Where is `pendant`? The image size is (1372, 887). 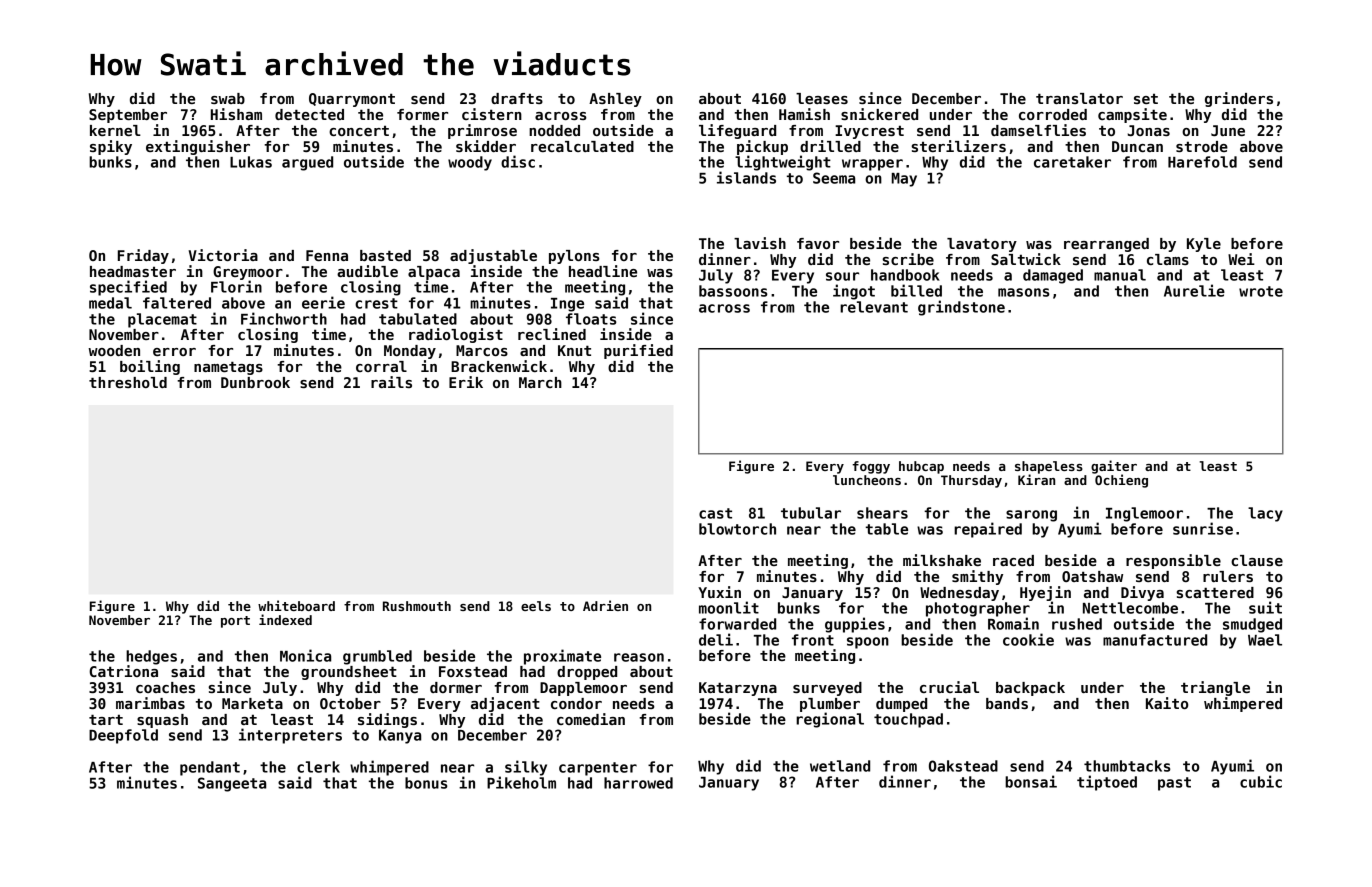
pendant is located at coordinates (210, 768).
